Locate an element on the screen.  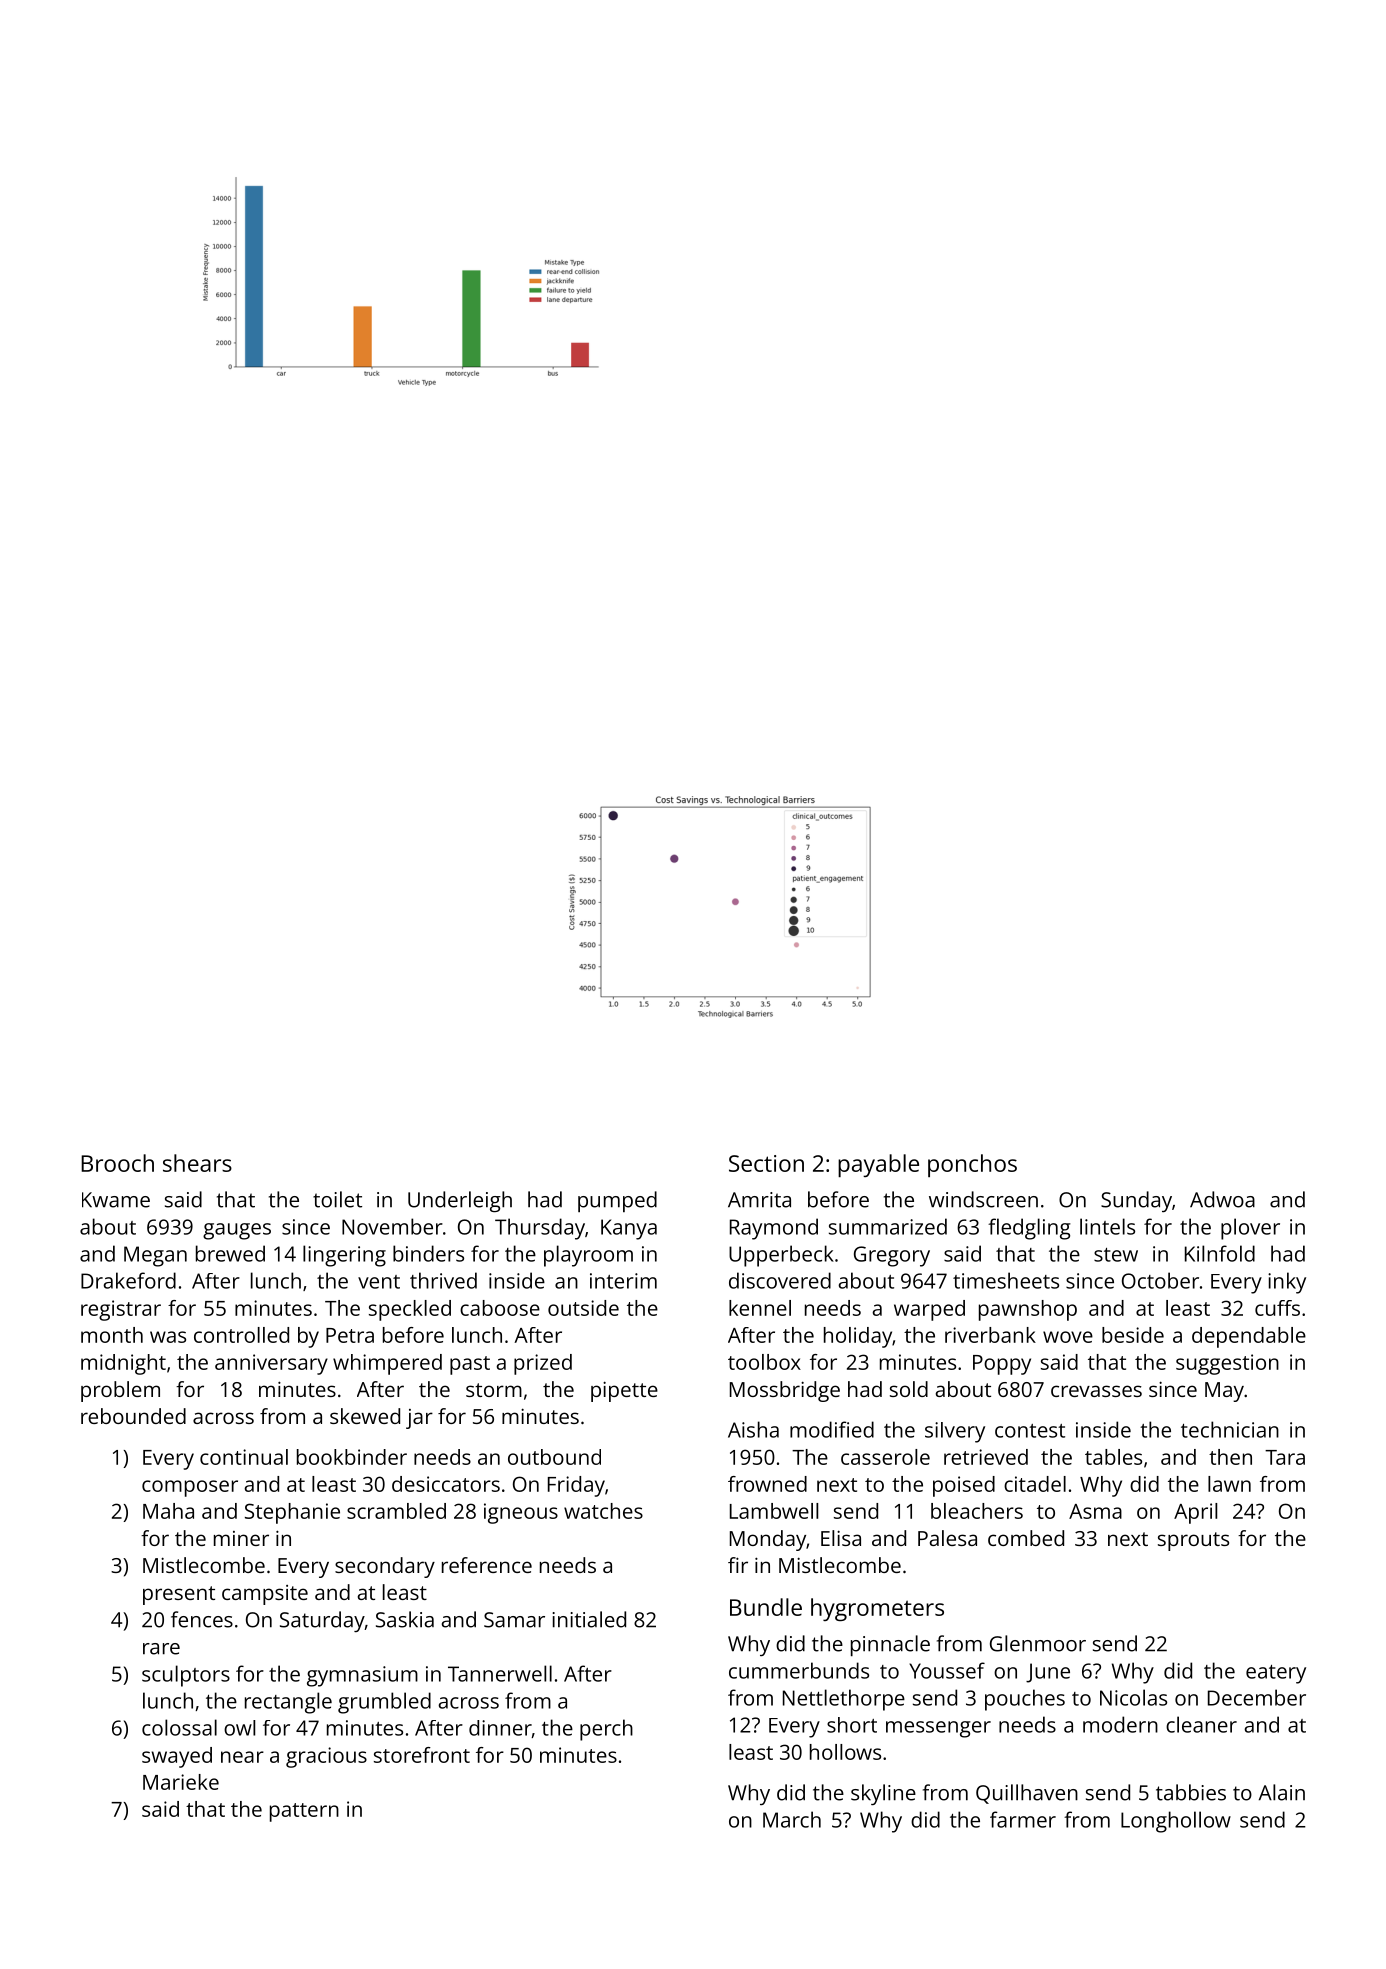
miner is located at coordinates (241, 1538).
